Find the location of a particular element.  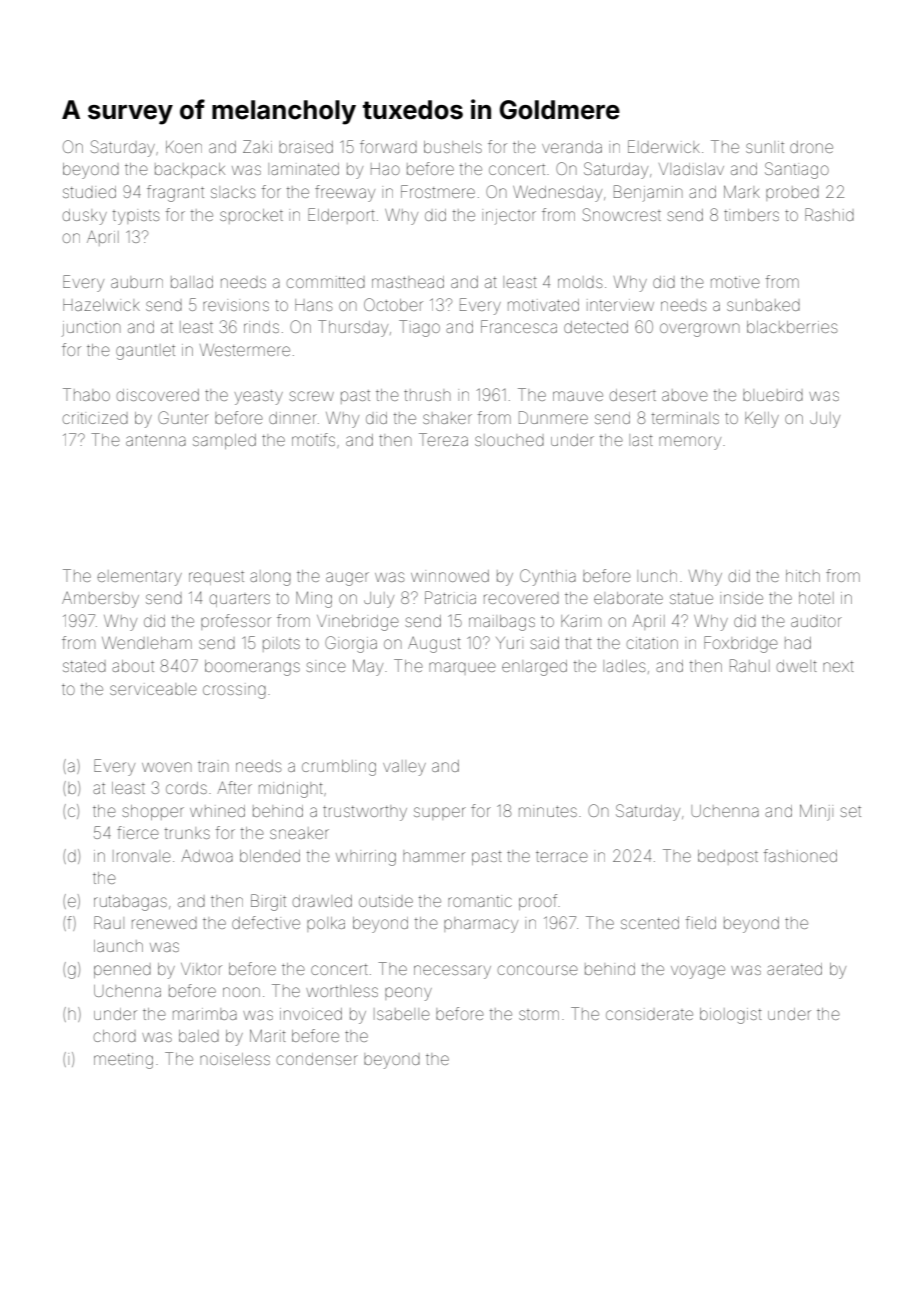

train is located at coordinates (213, 766).
